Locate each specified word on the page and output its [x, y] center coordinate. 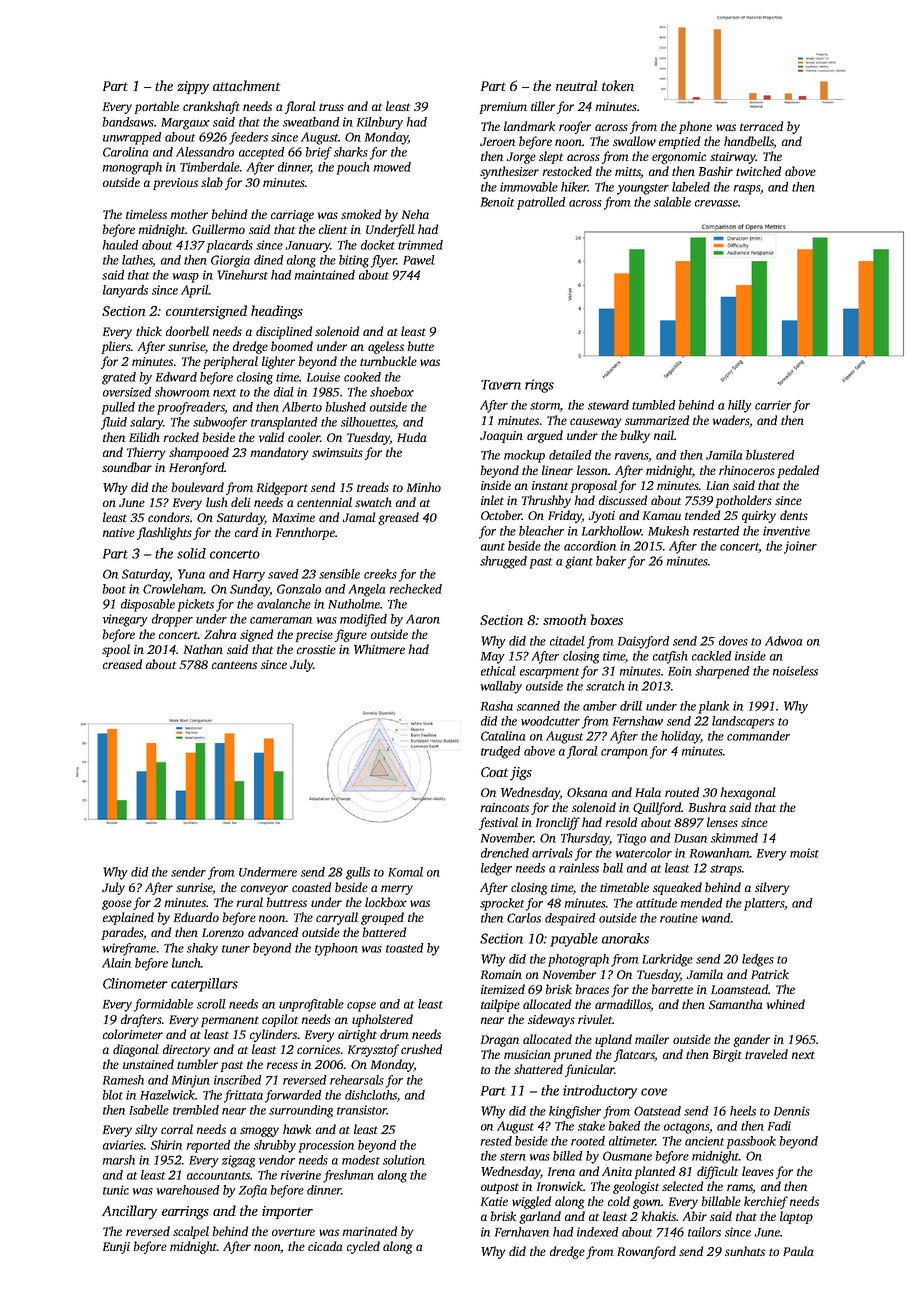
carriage [292, 216]
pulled [118, 408]
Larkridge [667, 960]
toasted [404, 948]
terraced [761, 126]
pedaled [798, 471]
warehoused [188, 1190]
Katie [494, 1201]
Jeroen [497, 141]
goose [117, 905]
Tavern [501, 385]
